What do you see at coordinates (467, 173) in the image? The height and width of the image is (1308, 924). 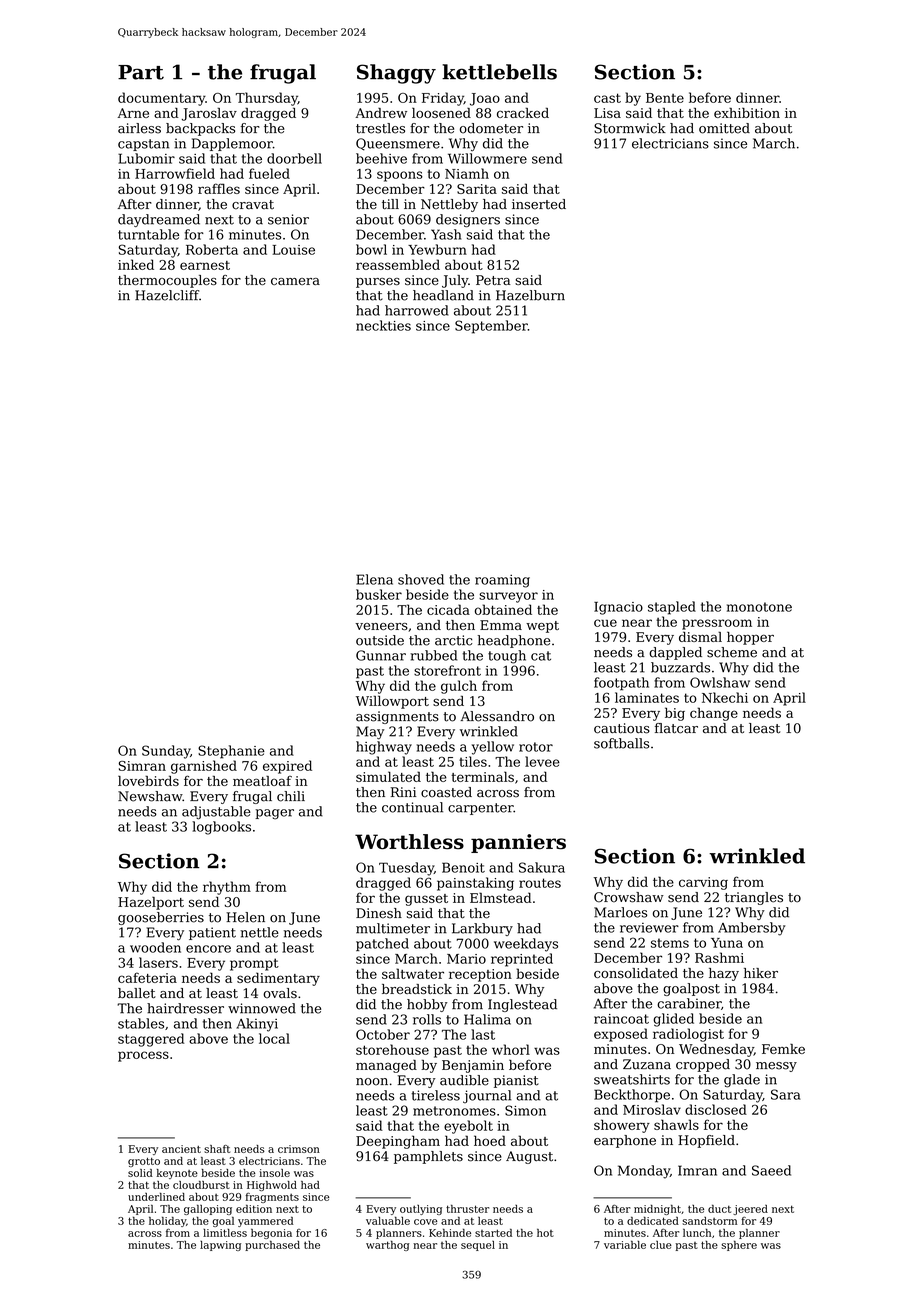 I see `Niamh` at bounding box center [467, 173].
